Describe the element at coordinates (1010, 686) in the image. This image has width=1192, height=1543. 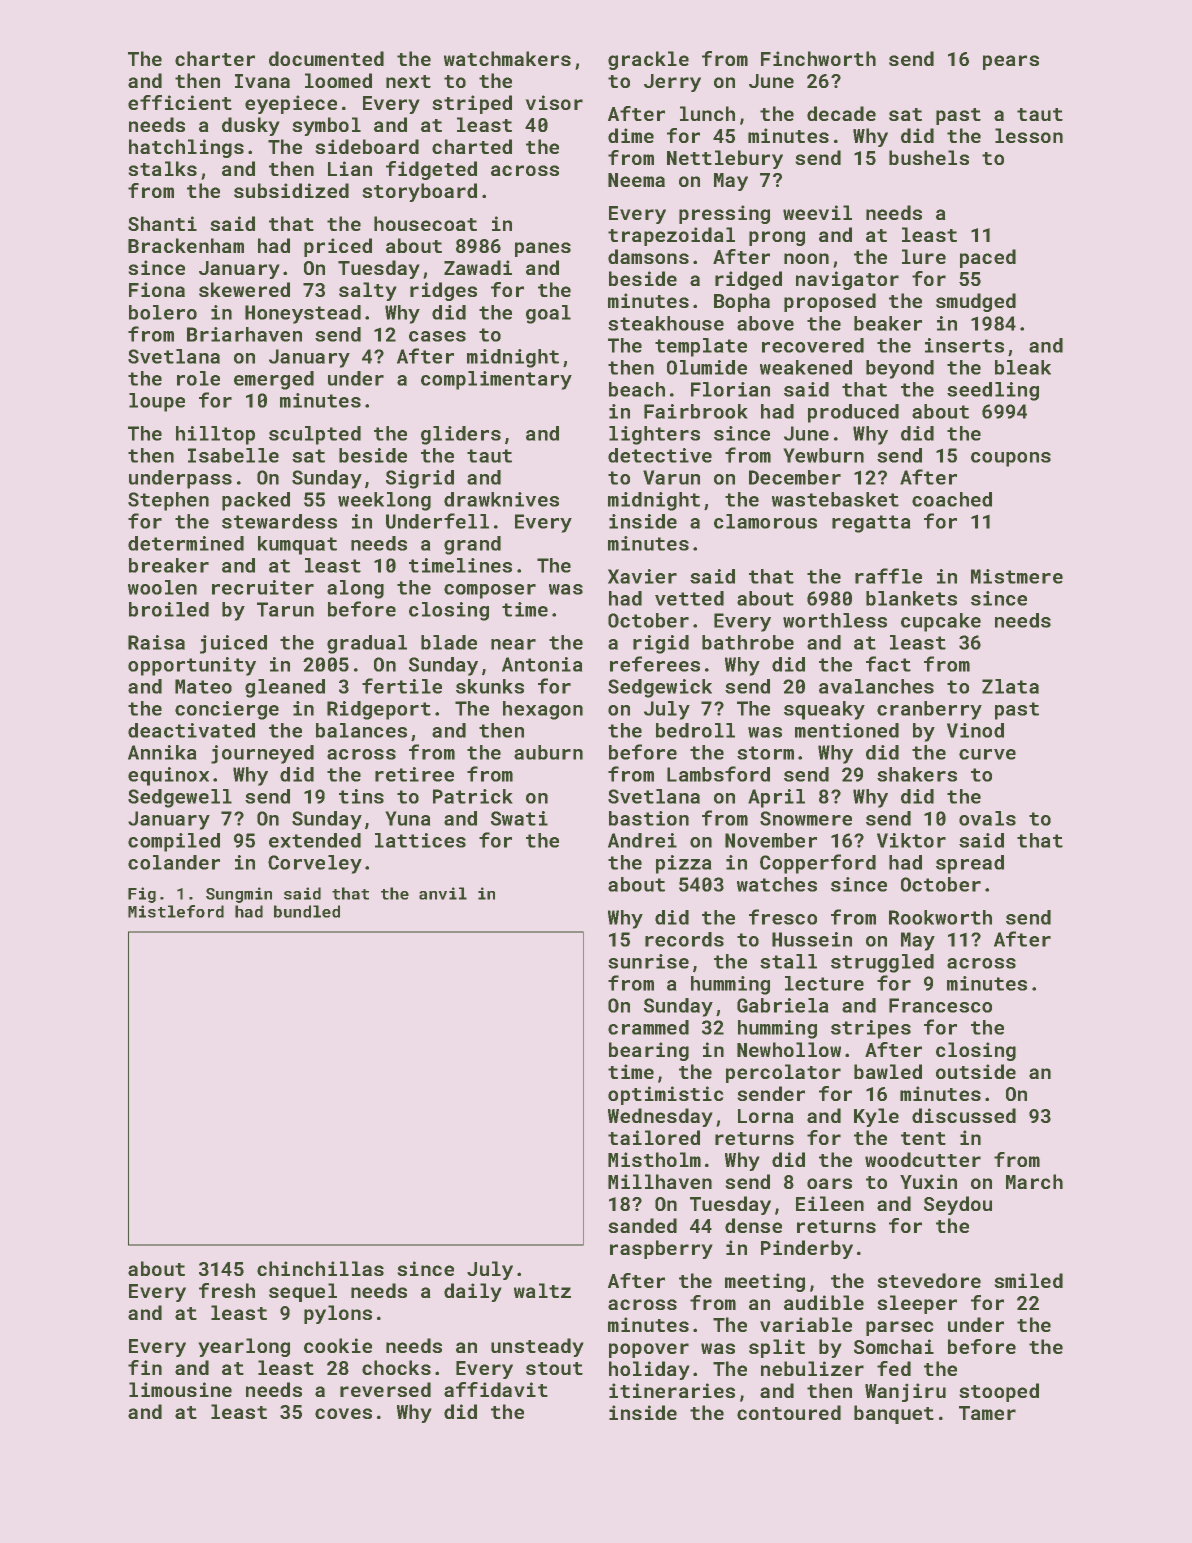
I see `Zlata` at that location.
